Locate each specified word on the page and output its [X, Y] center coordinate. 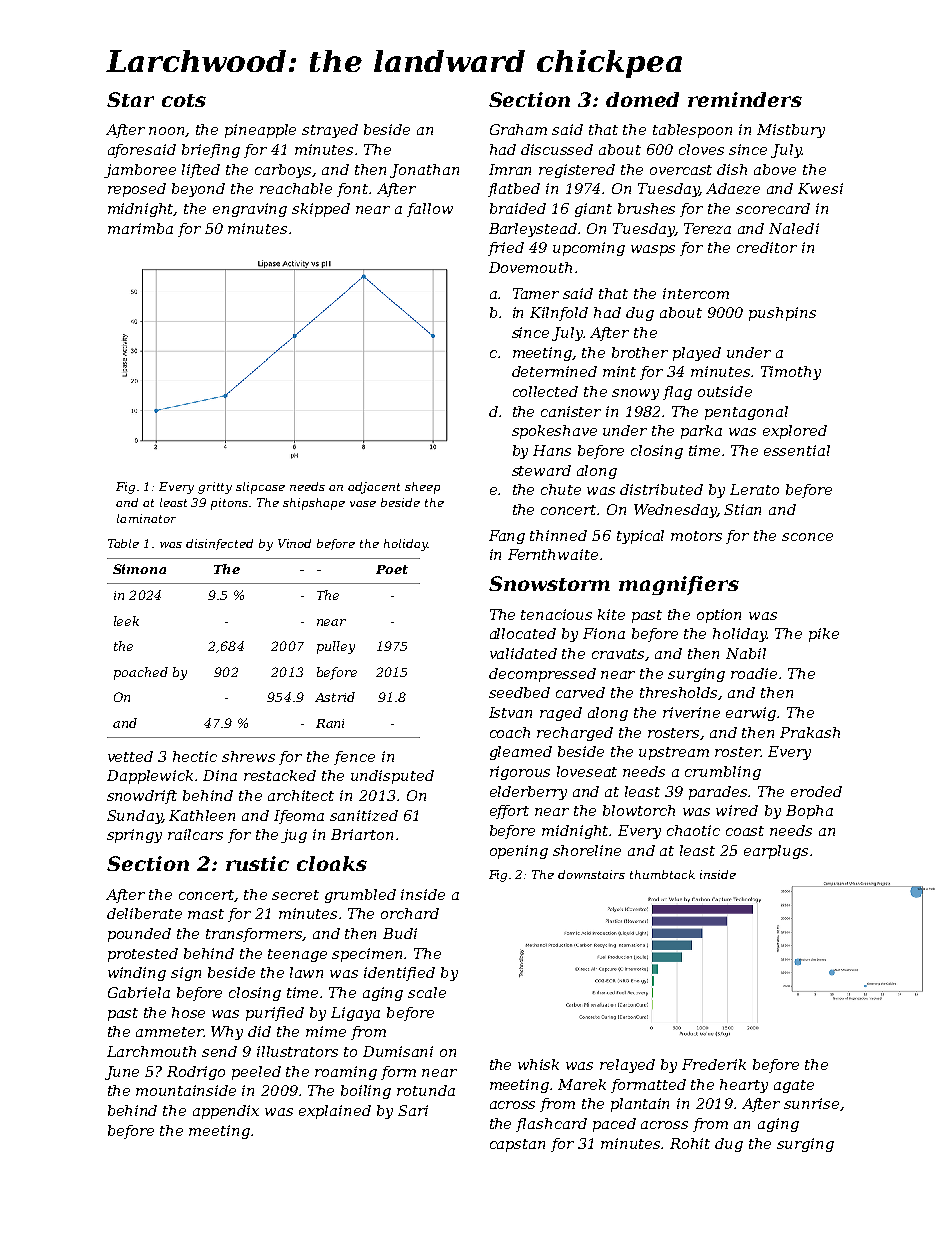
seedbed [519, 692]
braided [518, 208]
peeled [256, 1073]
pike [824, 635]
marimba [140, 228]
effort [509, 812]
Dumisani [398, 1051]
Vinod [294, 543]
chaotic [693, 830]
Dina [220, 775]
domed [642, 99]
